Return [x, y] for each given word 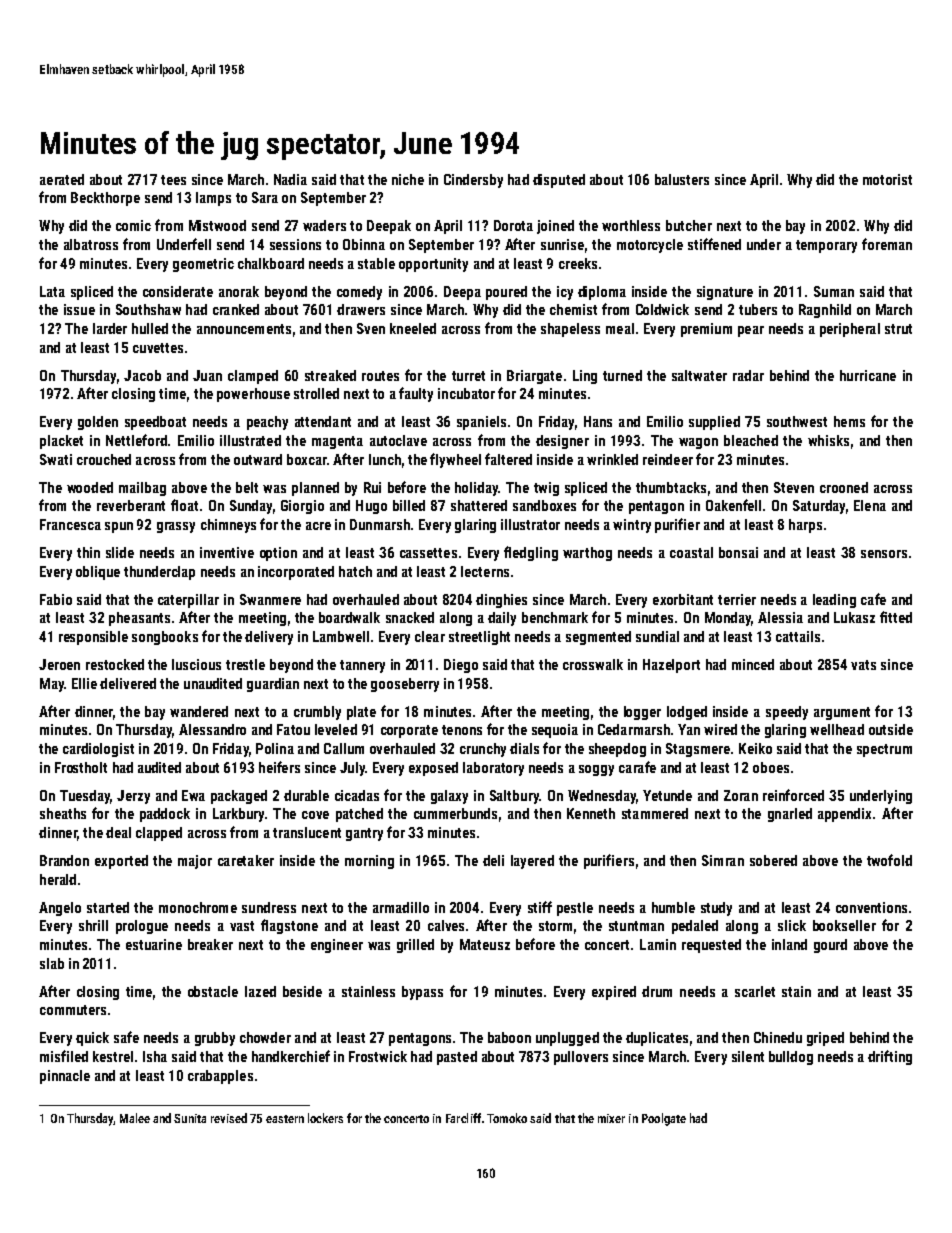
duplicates [657, 1039]
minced [753, 664]
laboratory [493, 769]
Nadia [290, 179]
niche [408, 179]
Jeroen [59, 664]
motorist [887, 179]
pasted [457, 1058]
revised [229, 1118]
